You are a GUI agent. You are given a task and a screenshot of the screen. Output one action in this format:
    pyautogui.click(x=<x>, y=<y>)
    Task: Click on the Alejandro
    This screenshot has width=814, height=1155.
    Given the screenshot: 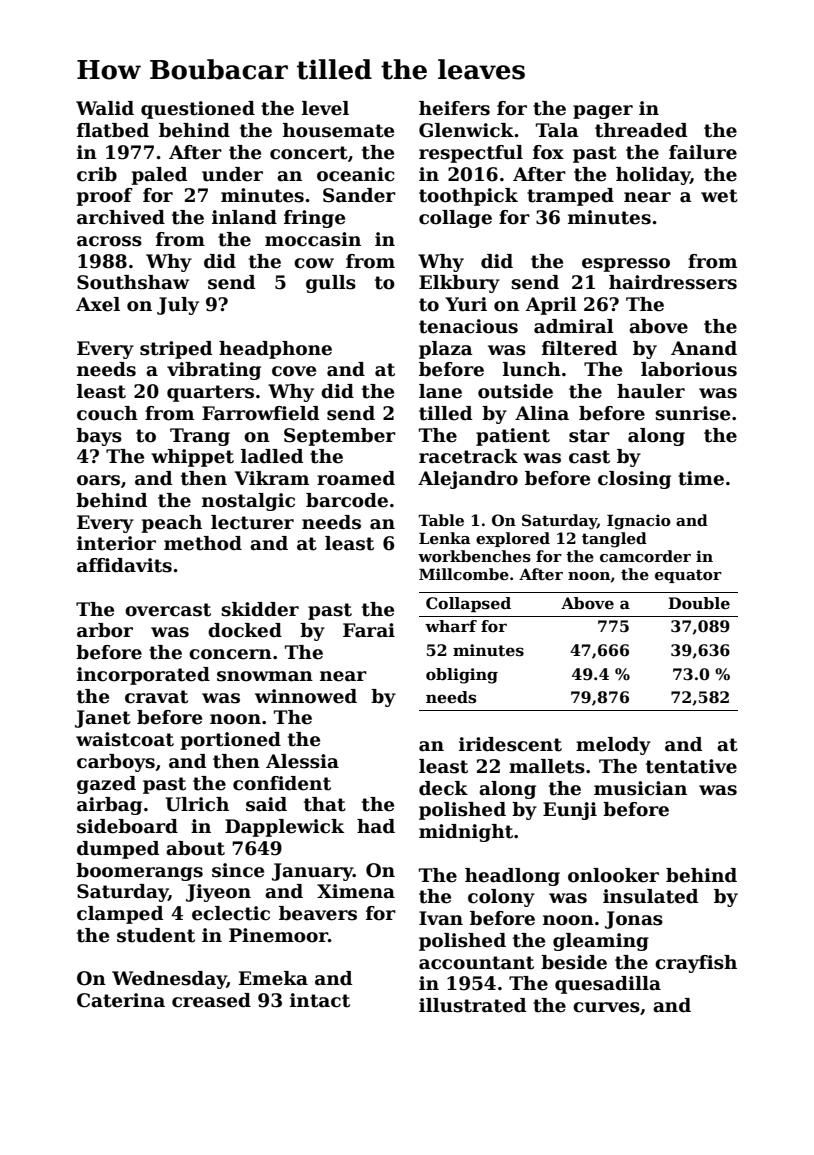 What is the action you would take?
    pyautogui.click(x=468, y=480)
